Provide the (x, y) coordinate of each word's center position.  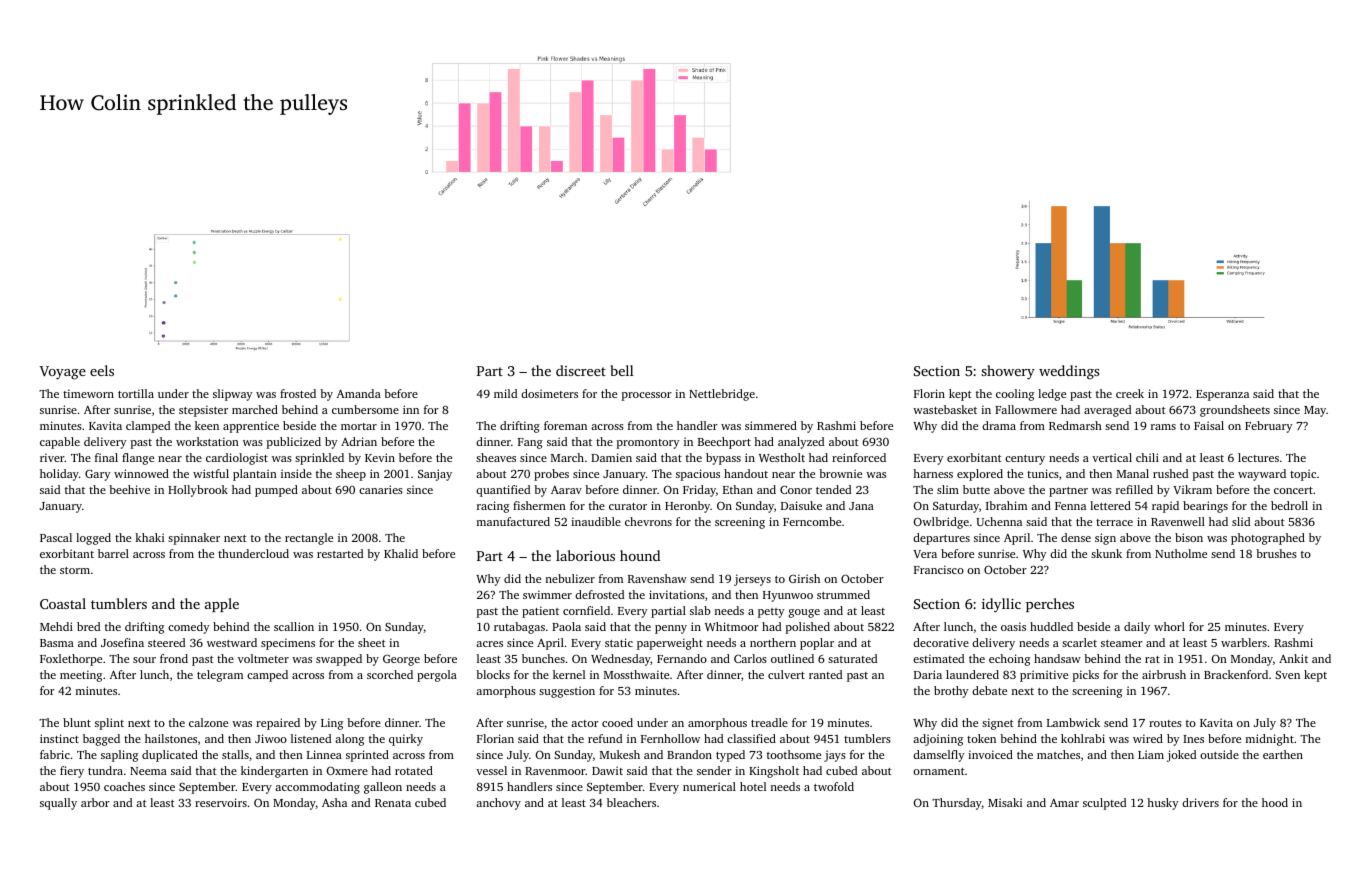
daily (1137, 628)
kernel (569, 674)
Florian (495, 738)
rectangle (309, 539)
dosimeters (549, 393)
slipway (233, 395)
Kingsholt (774, 772)
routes (1165, 723)
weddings (1069, 372)
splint (109, 724)
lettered (1110, 505)
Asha (334, 802)
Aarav (566, 490)
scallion (294, 626)
